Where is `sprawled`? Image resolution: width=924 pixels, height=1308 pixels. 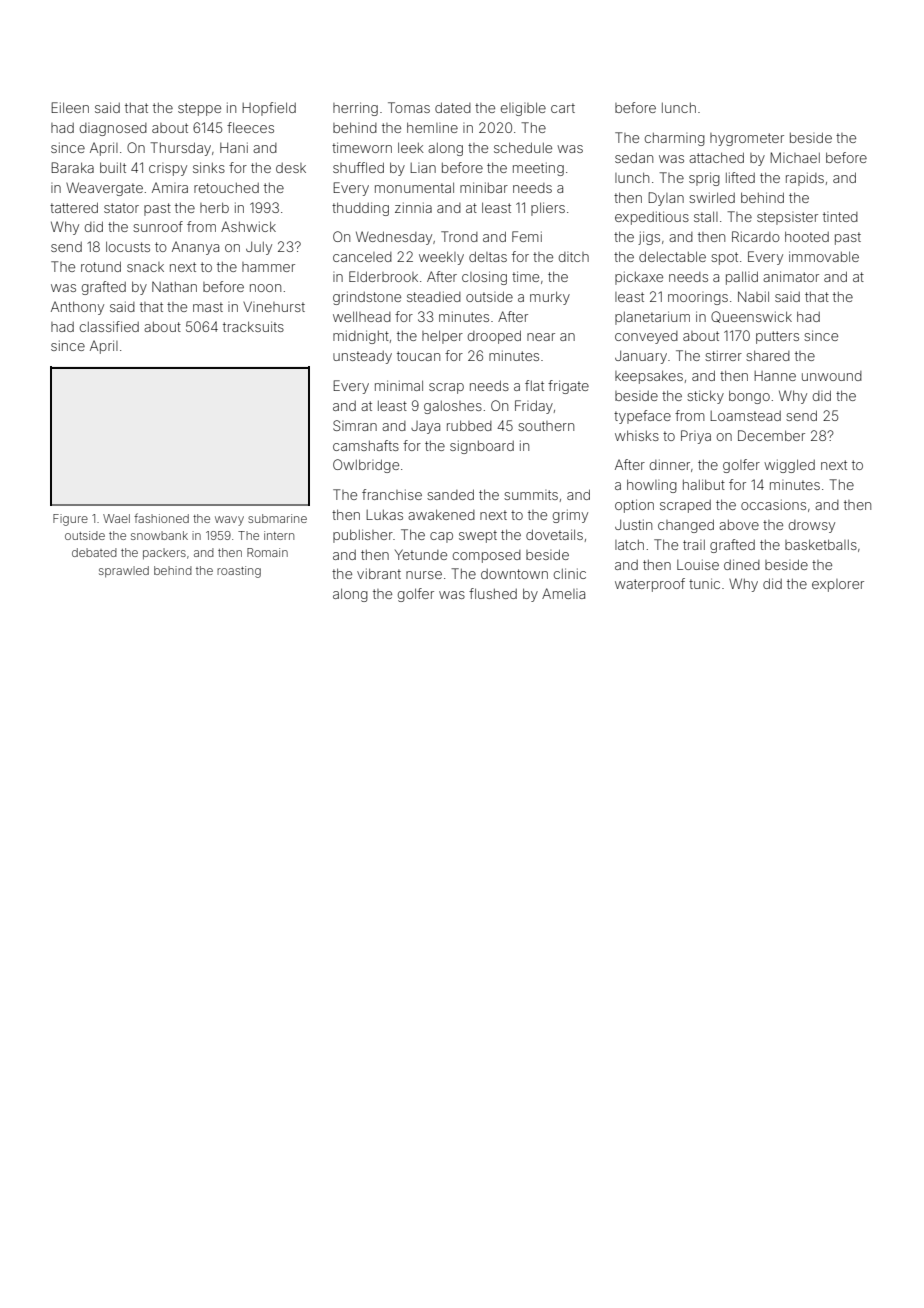 sprawled is located at coordinates (124, 572).
